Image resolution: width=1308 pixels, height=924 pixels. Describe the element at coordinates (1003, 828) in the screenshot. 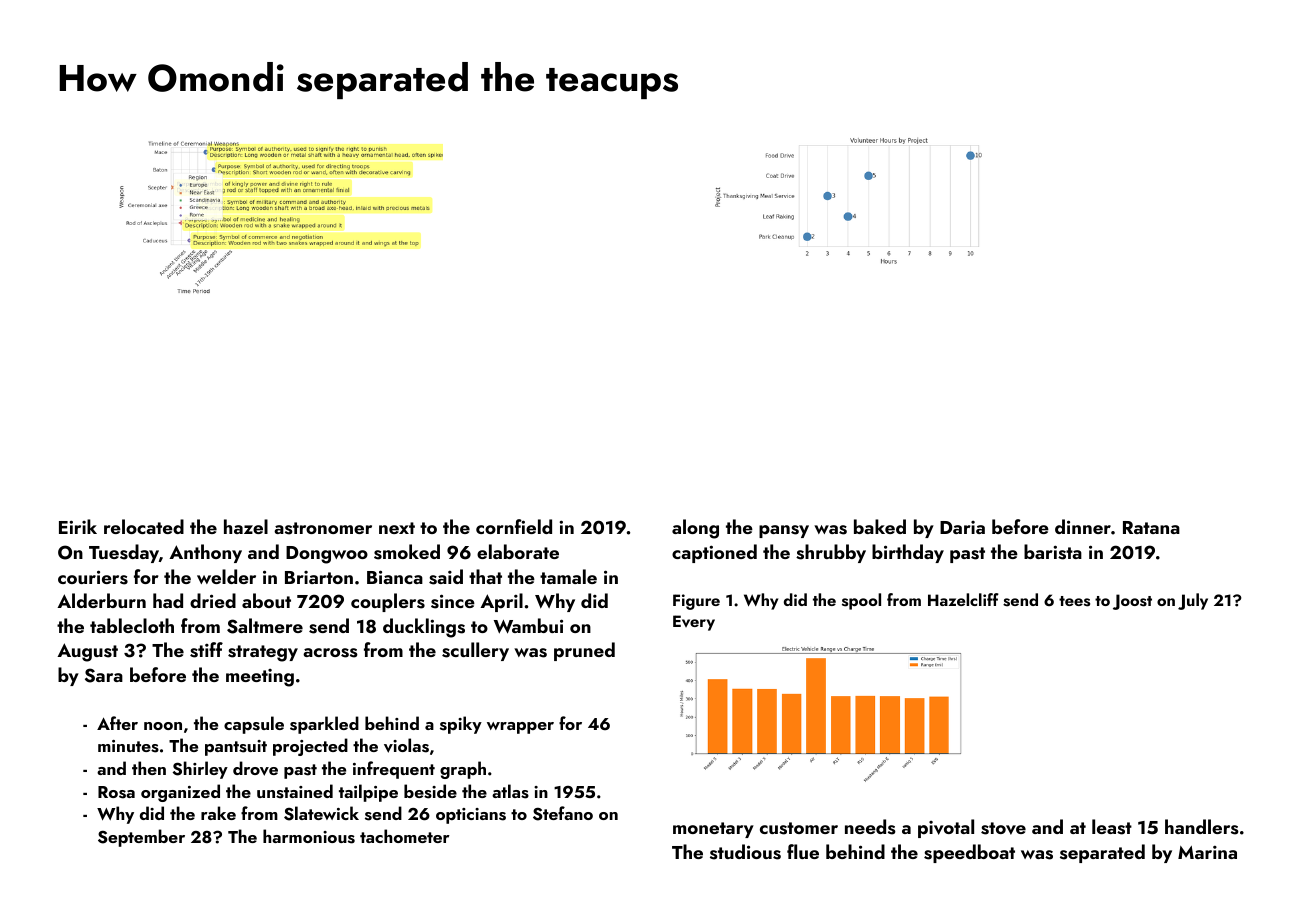

I see `stove` at that location.
